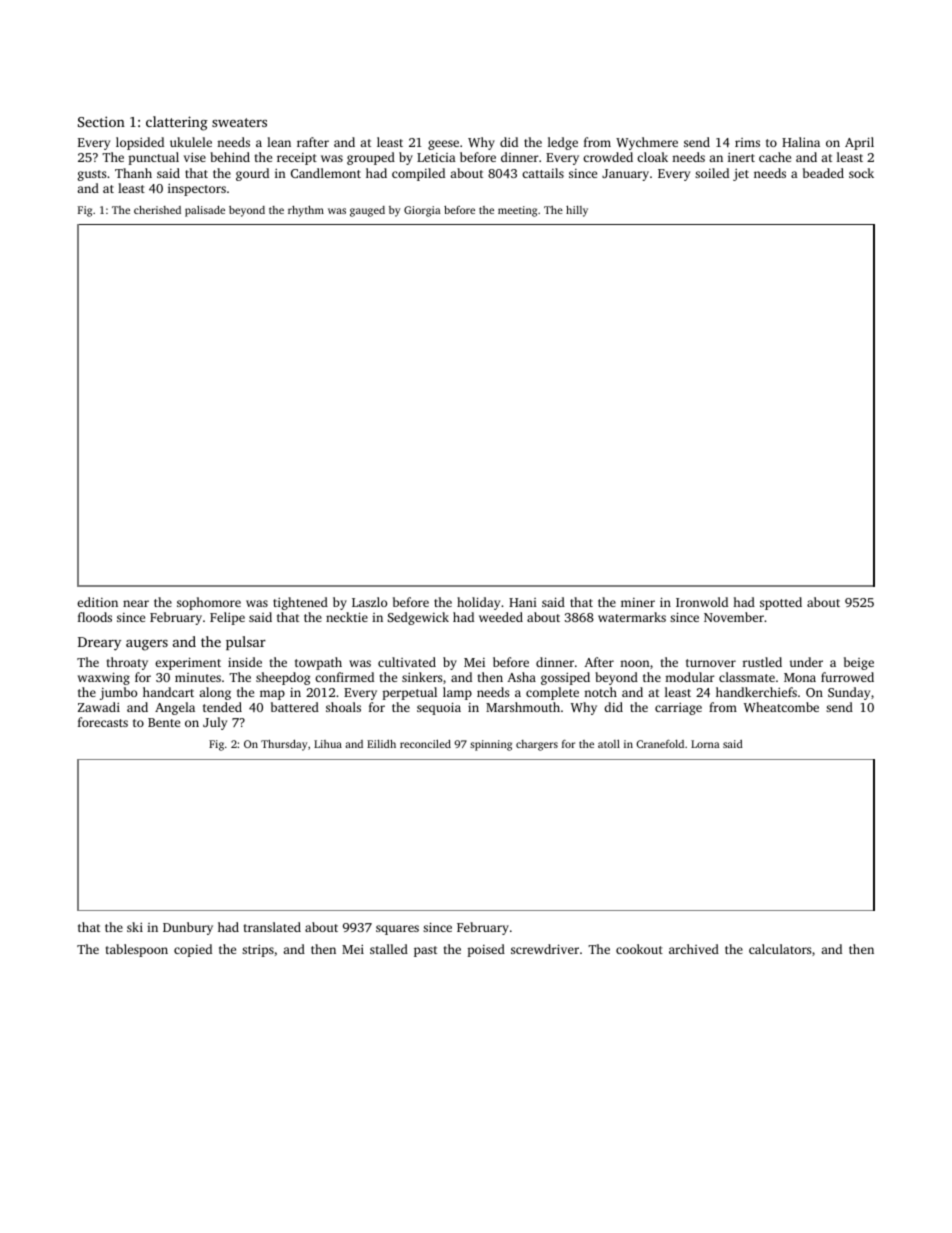 The image size is (952, 1233). What do you see at coordinates (859, 663) in the page?
I see `beige` at bounding box center [859, 663].
